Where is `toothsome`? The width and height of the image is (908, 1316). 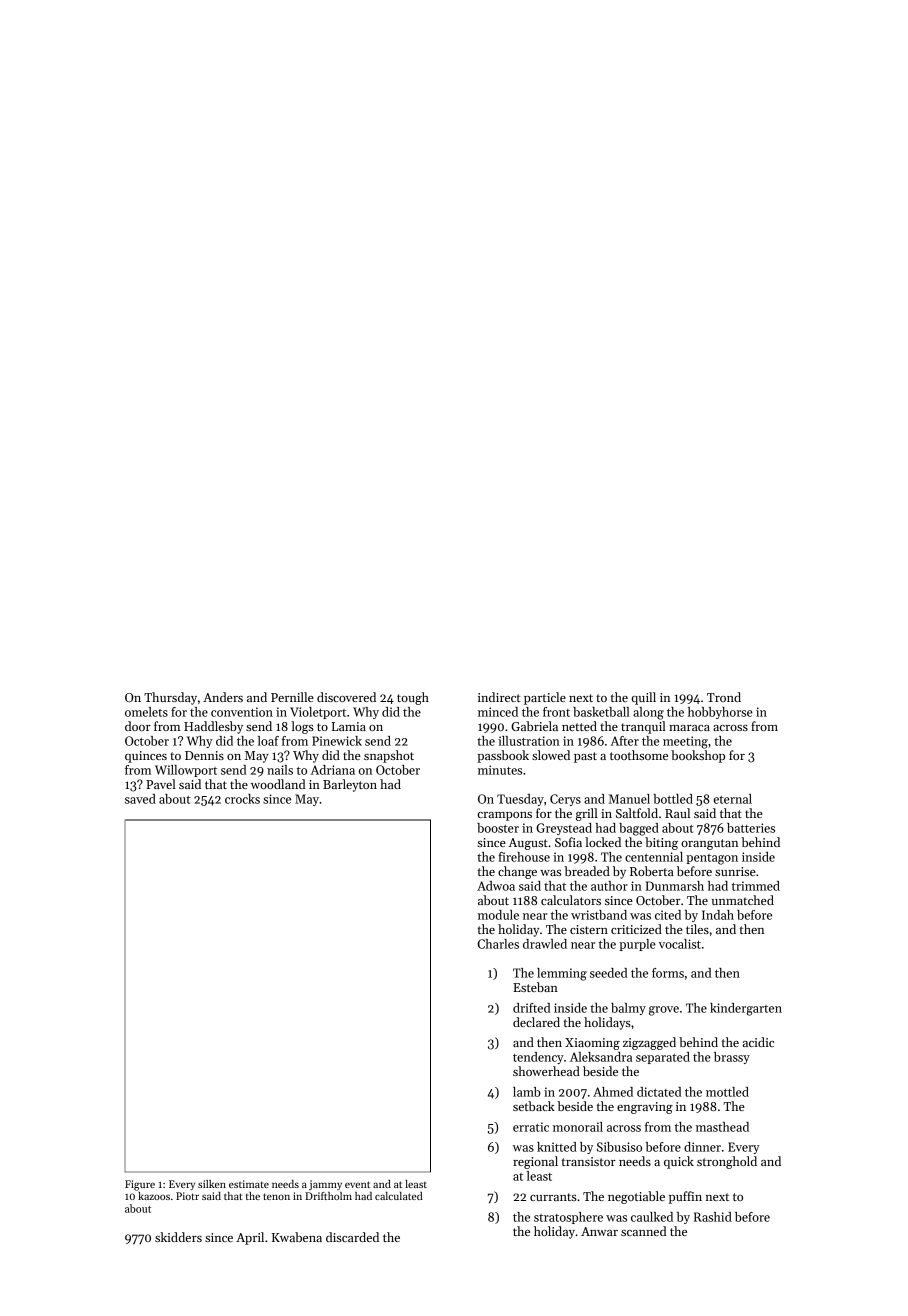 toothsome is located at coordinates (639, 755).
